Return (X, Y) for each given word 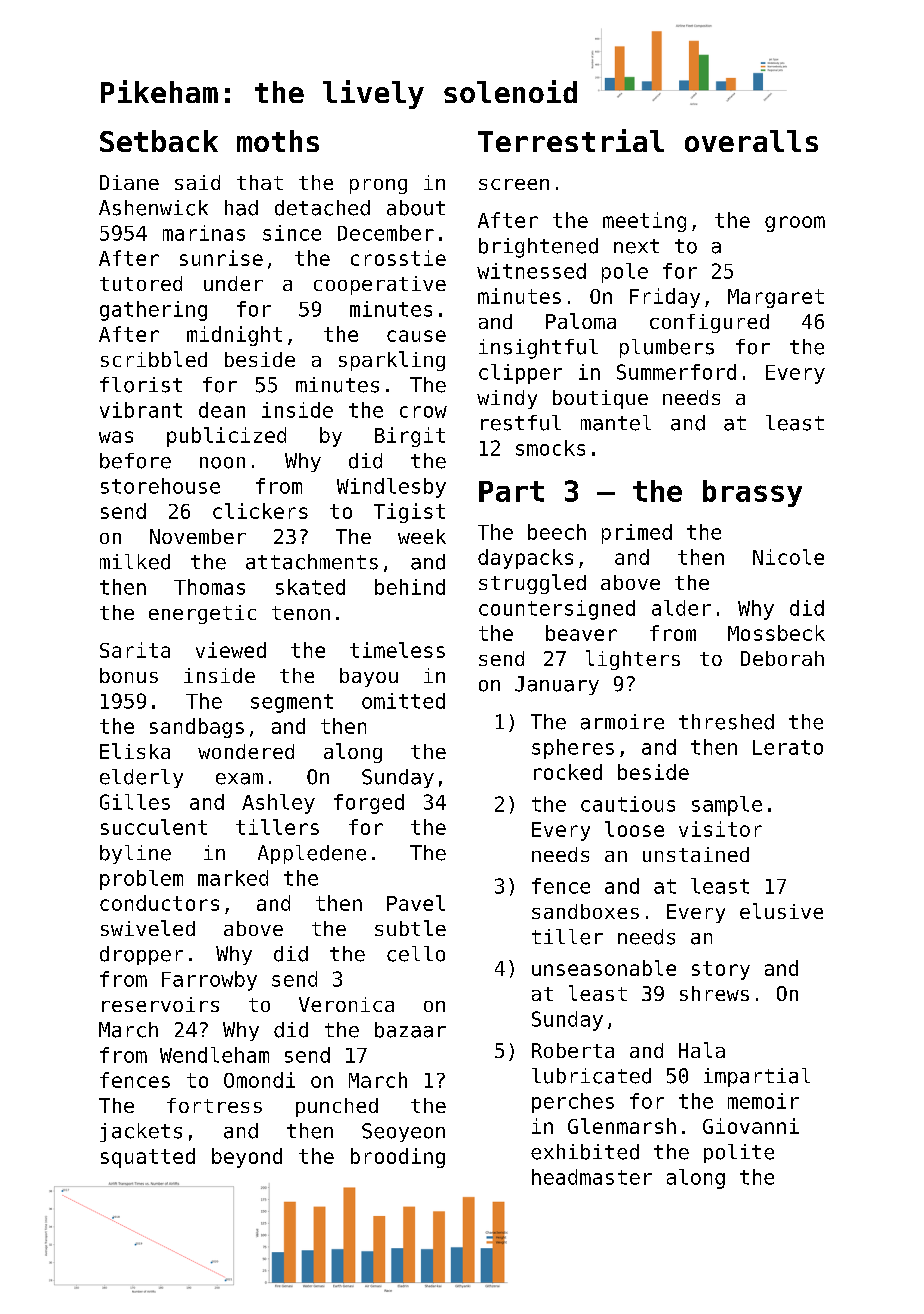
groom (795, 224)
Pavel (416, 903)
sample (727, 806)
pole (625, 273)
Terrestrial (571, 140)
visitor (720, 829)
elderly (141, 778)
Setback (159, 141)
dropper (141, 955)
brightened (538, 248)
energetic (202, 614)
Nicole (788, 557)
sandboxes (585, 911)
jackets (141, 1132)
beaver (581, 633)
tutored (141, 283)
